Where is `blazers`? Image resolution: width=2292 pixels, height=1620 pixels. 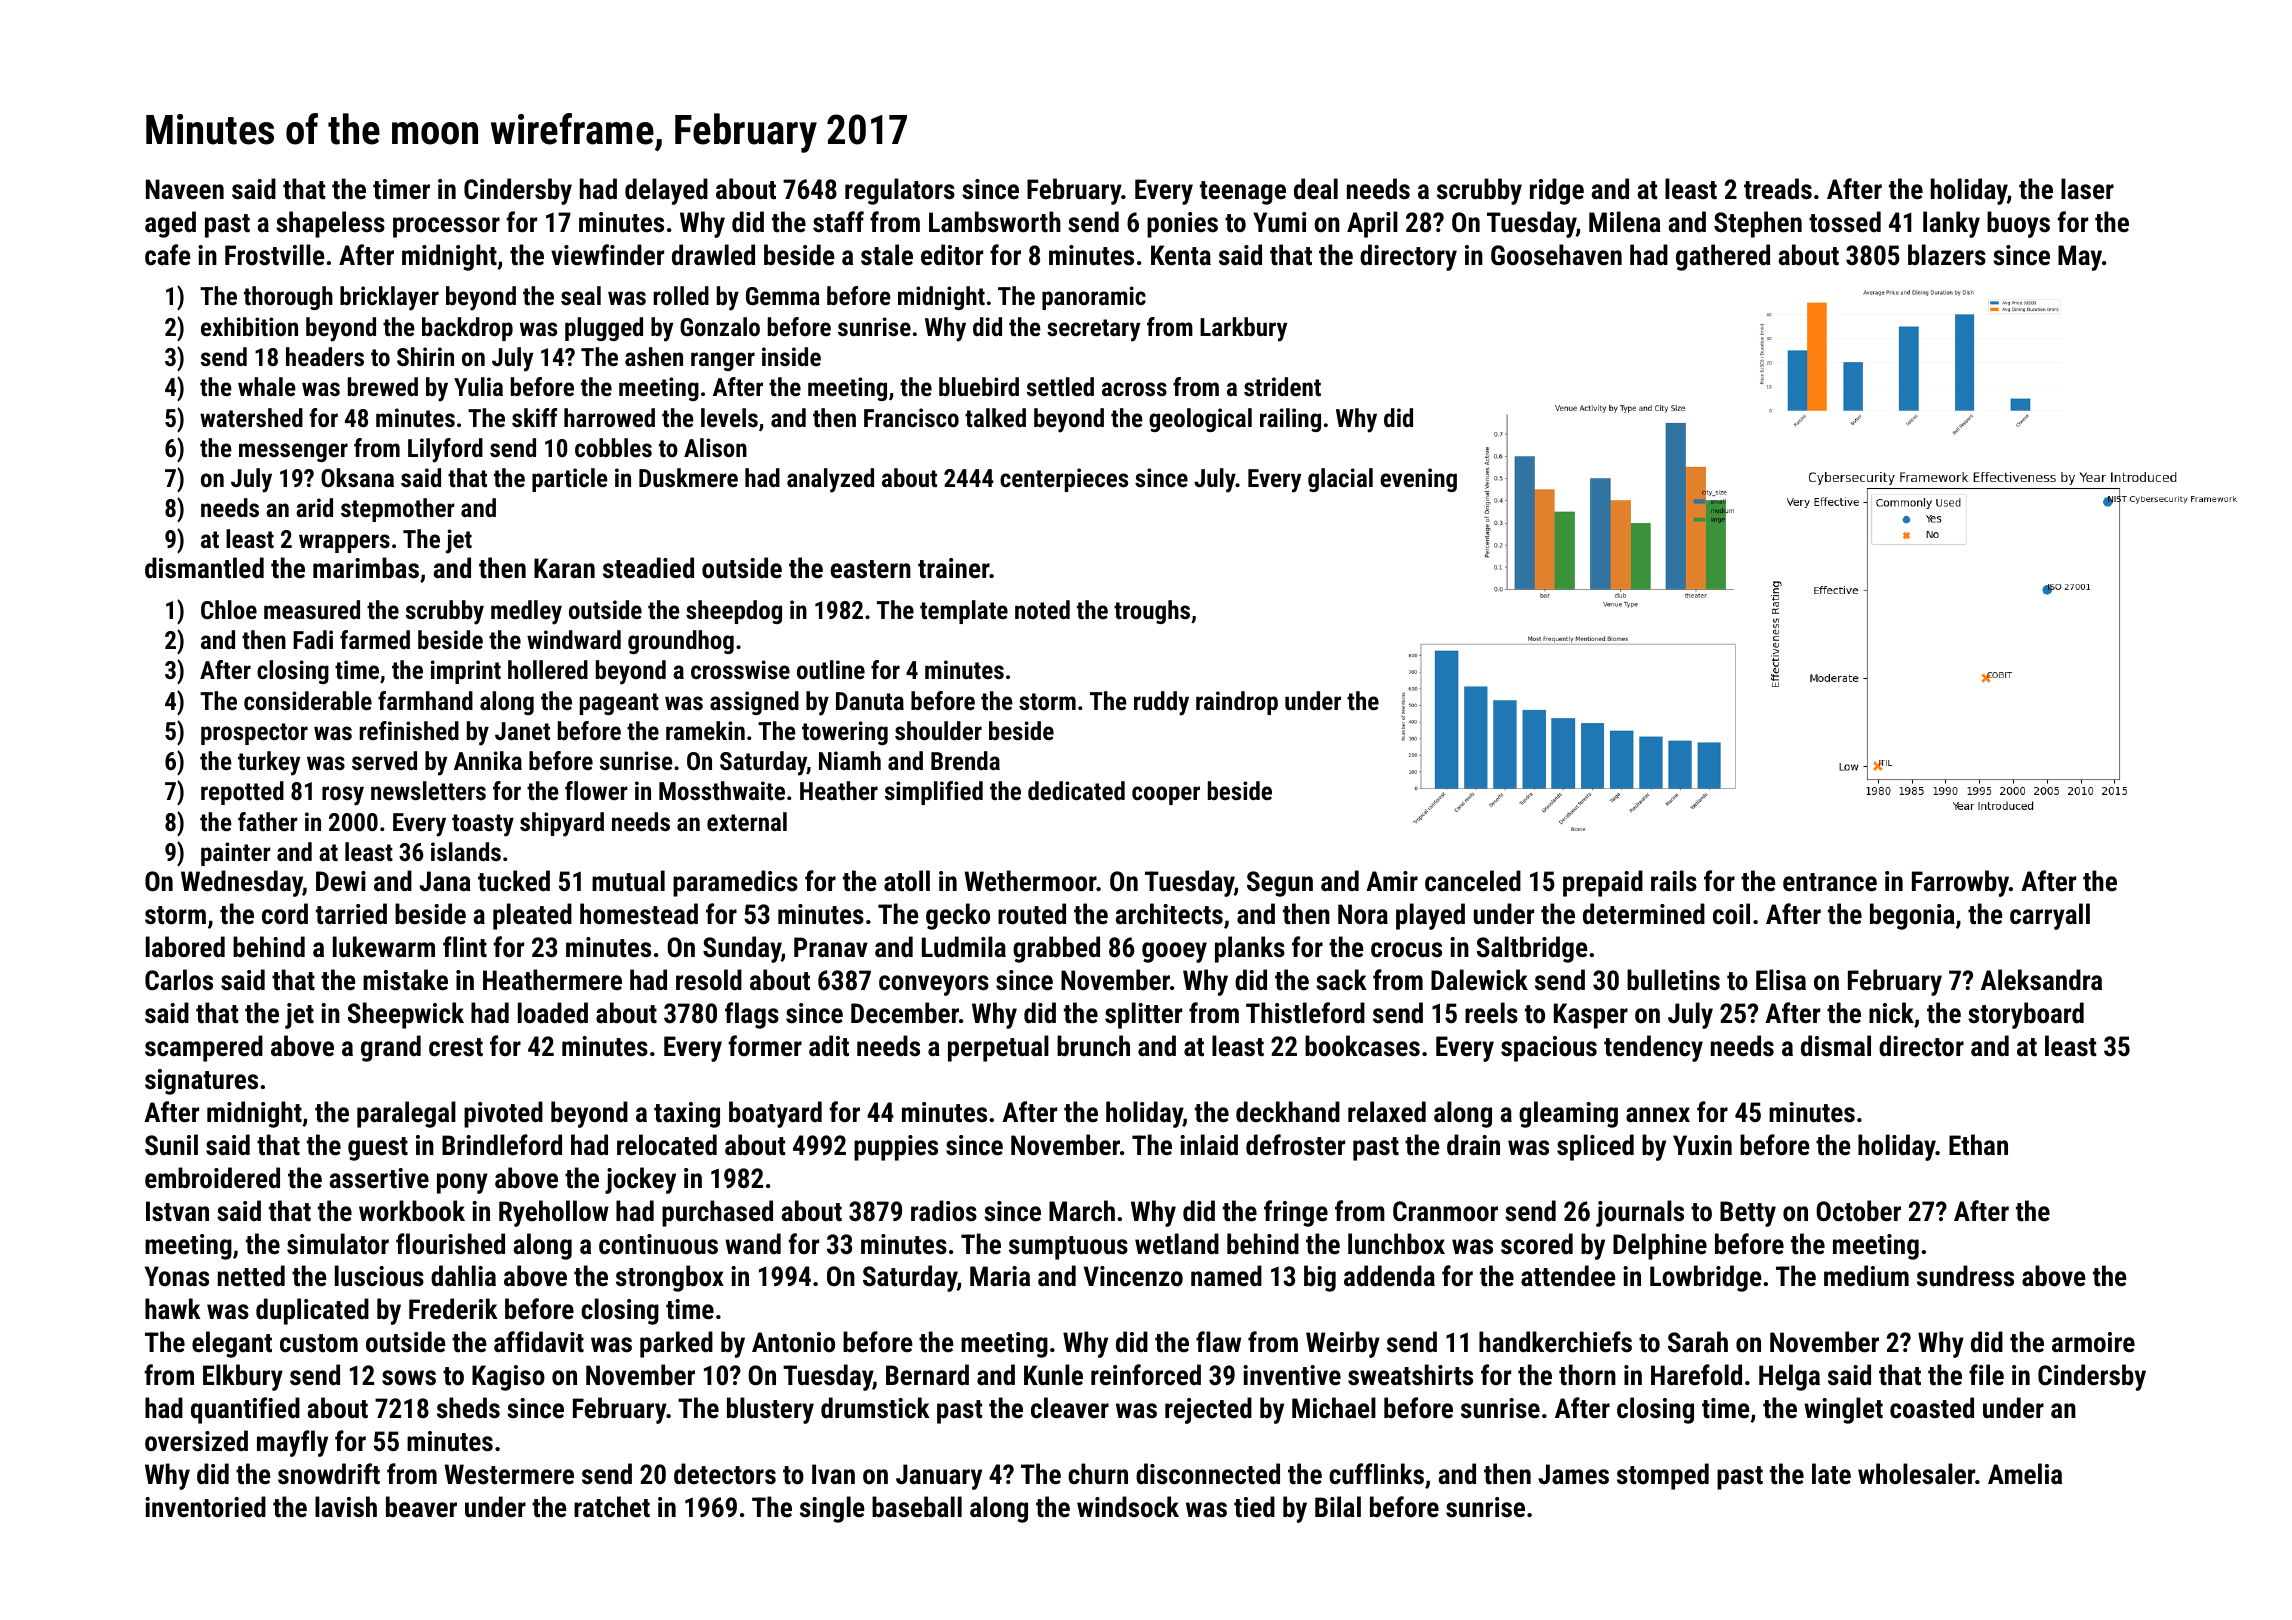
blazers is located at coordinates (1947, 255).
